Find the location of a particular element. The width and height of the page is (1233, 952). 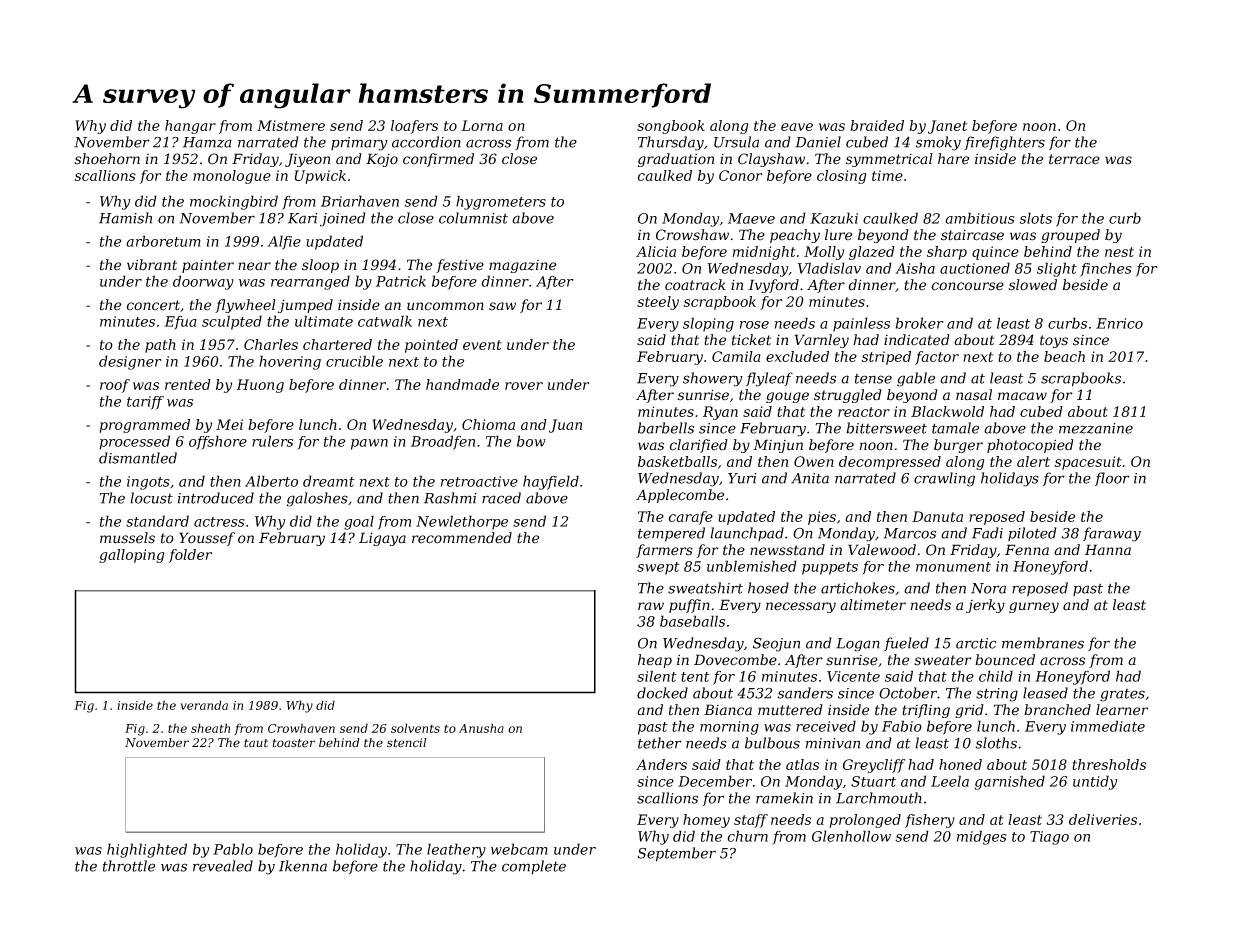

sheath is located at coordinates (210, 728).
